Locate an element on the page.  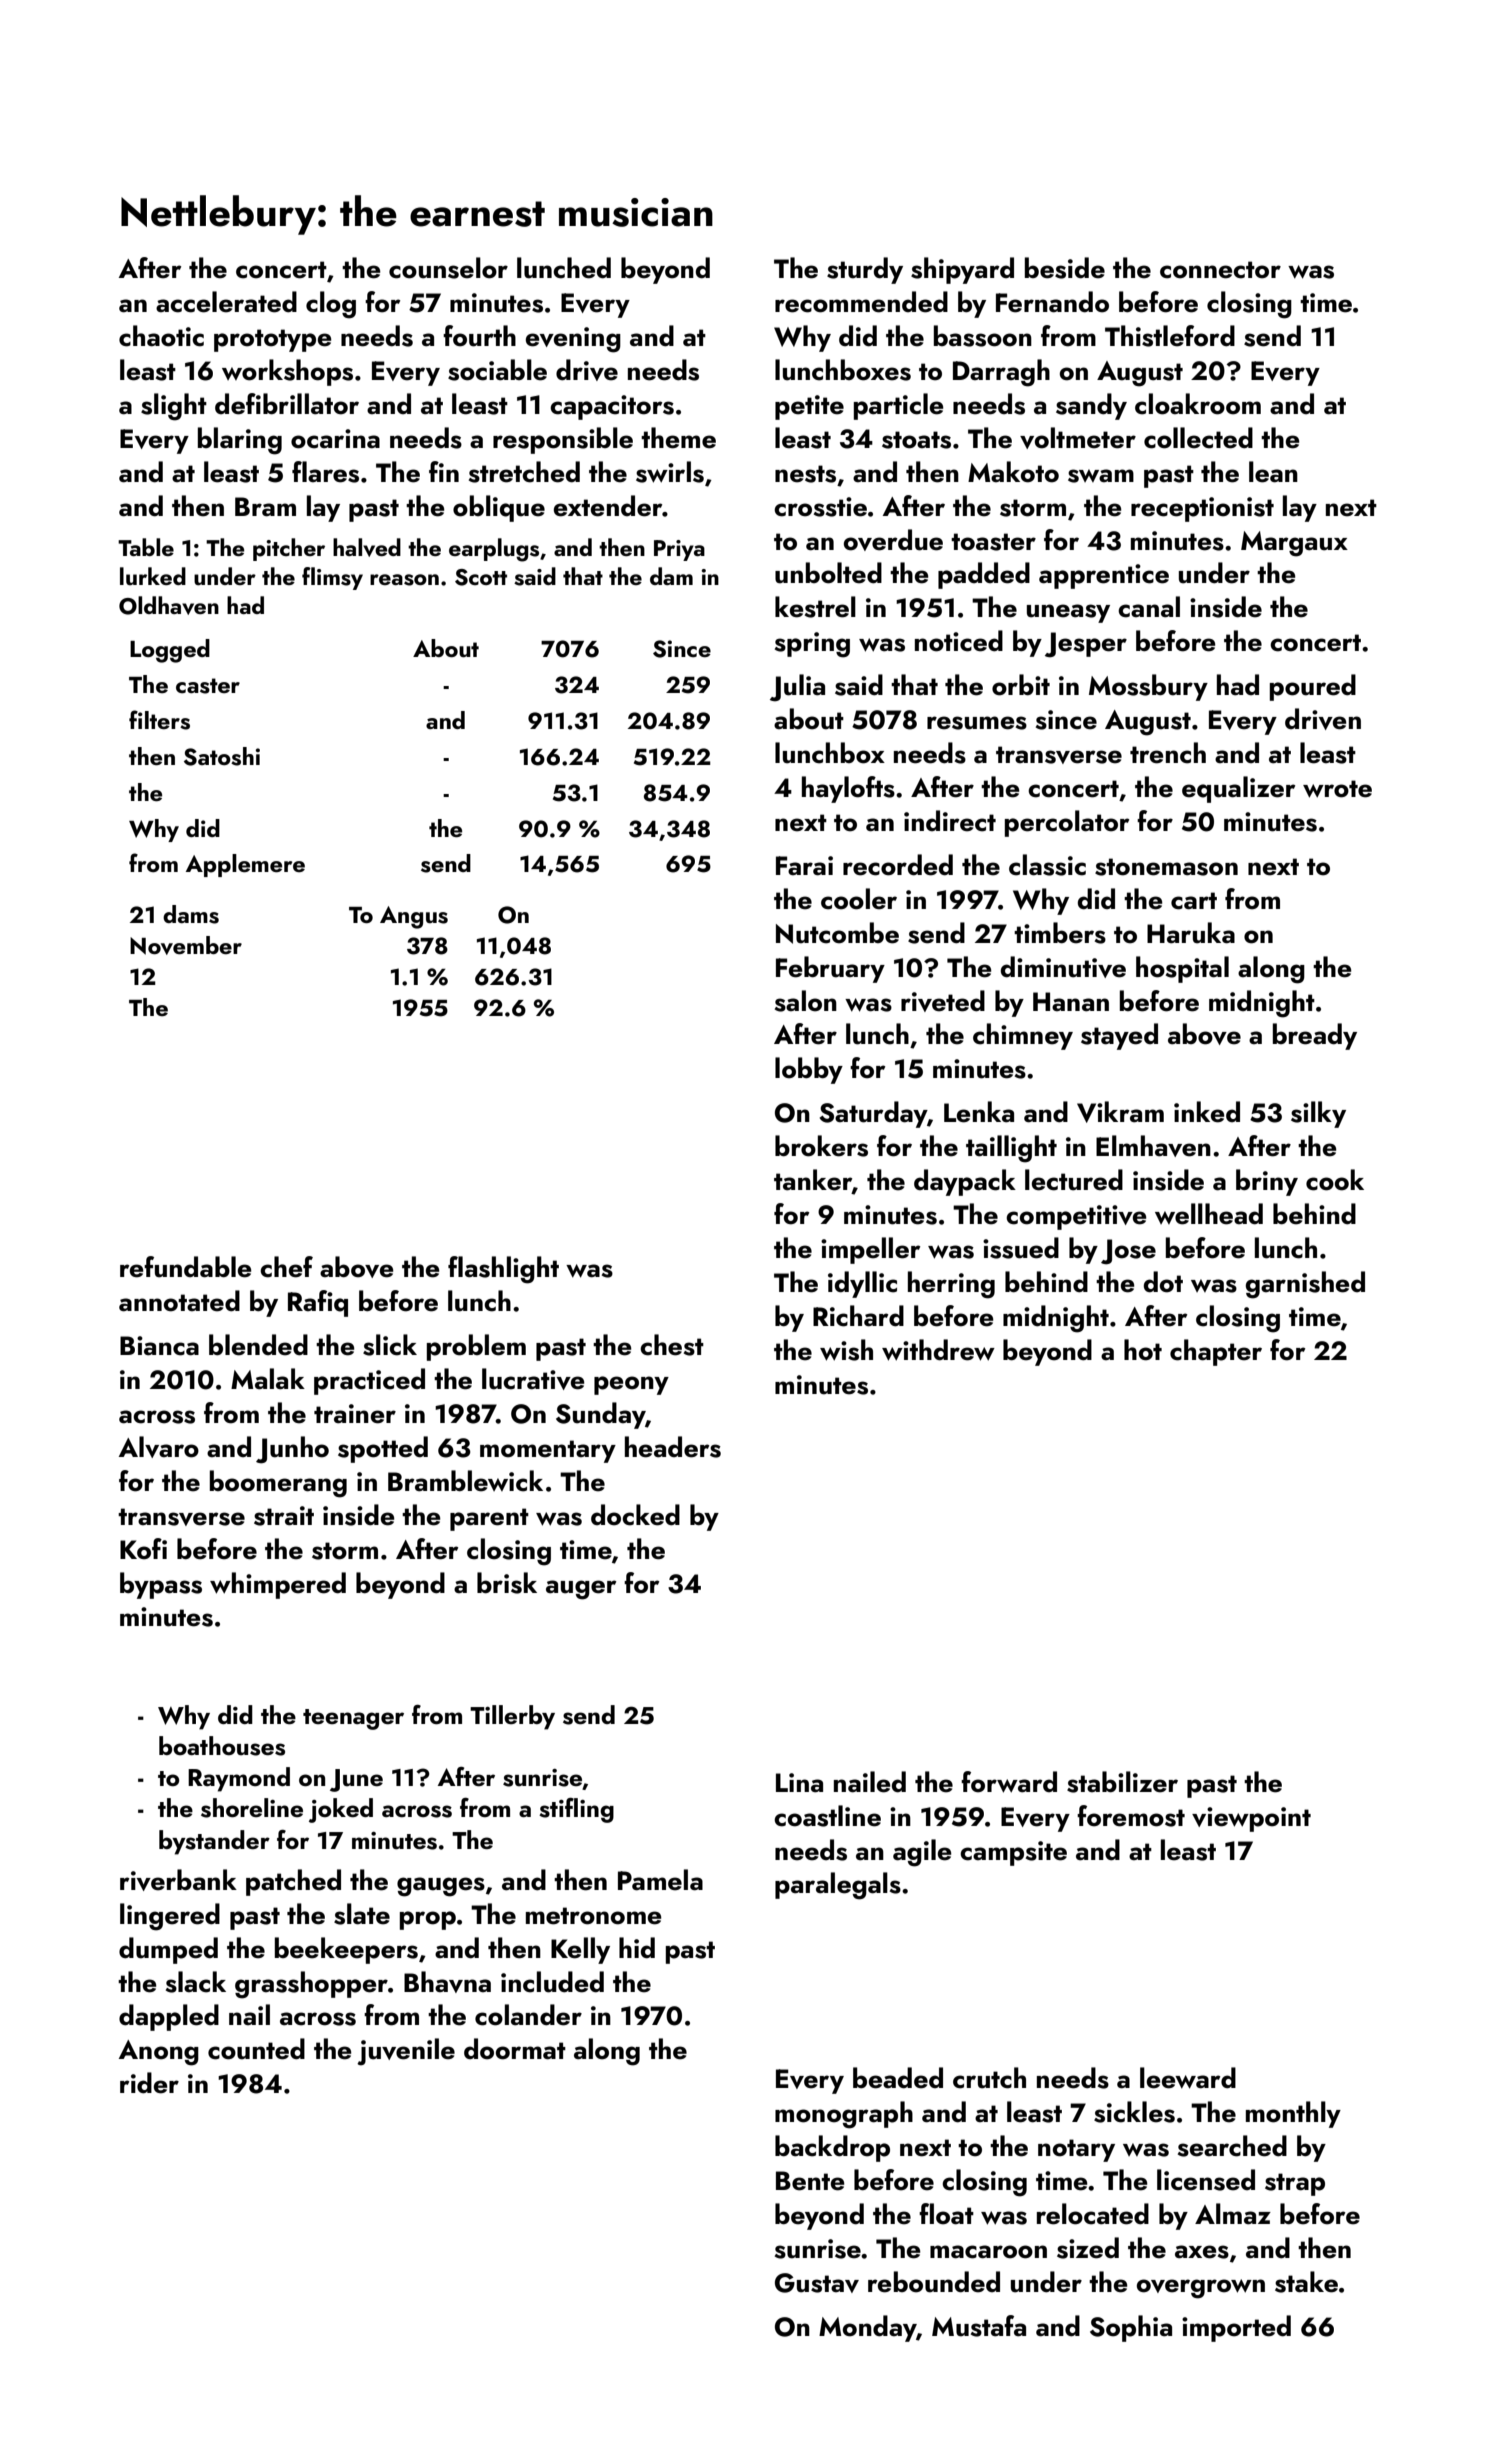
joked is located at coordinates (341, 1810).
